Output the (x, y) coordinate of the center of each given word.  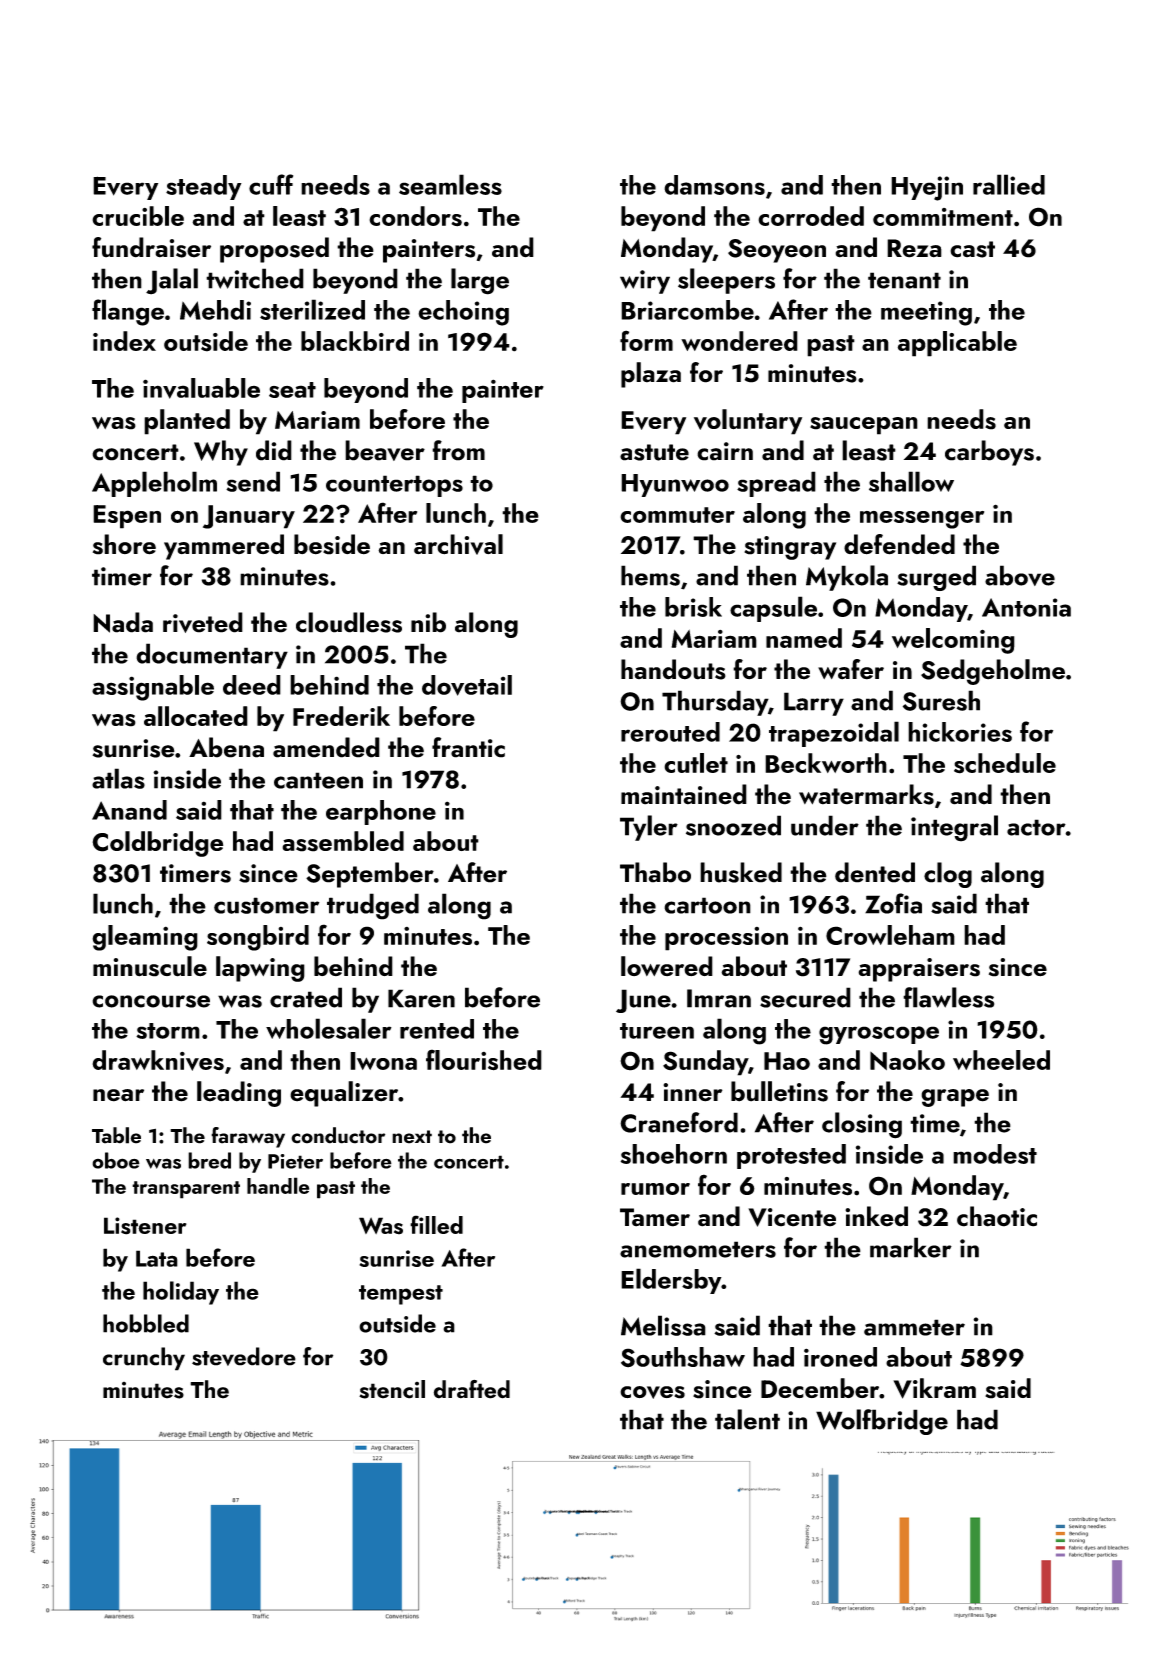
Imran (719, 998)
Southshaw (683, 1357)
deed (252, 685)
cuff (271, 184)
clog (948, 875)
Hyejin (927, 188)
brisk (693, 607)
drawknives (158, 1060)
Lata (157, 1258)
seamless (450, 184)
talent (747, 1419)
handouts (673, 669)
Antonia (1026, 607)
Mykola (847, 578)
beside (332, 544)
